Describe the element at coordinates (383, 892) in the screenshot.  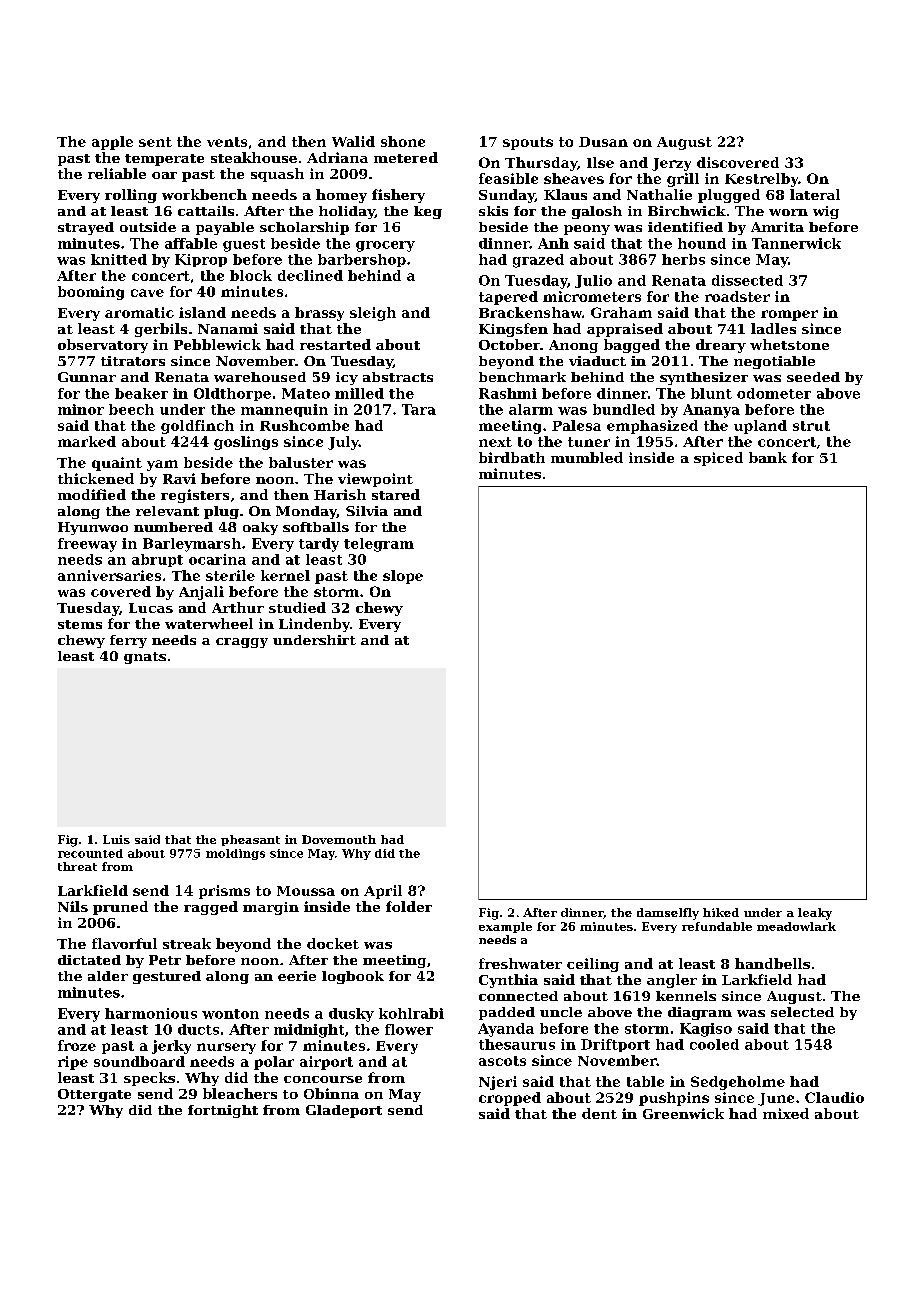
I see `April` at that location.
